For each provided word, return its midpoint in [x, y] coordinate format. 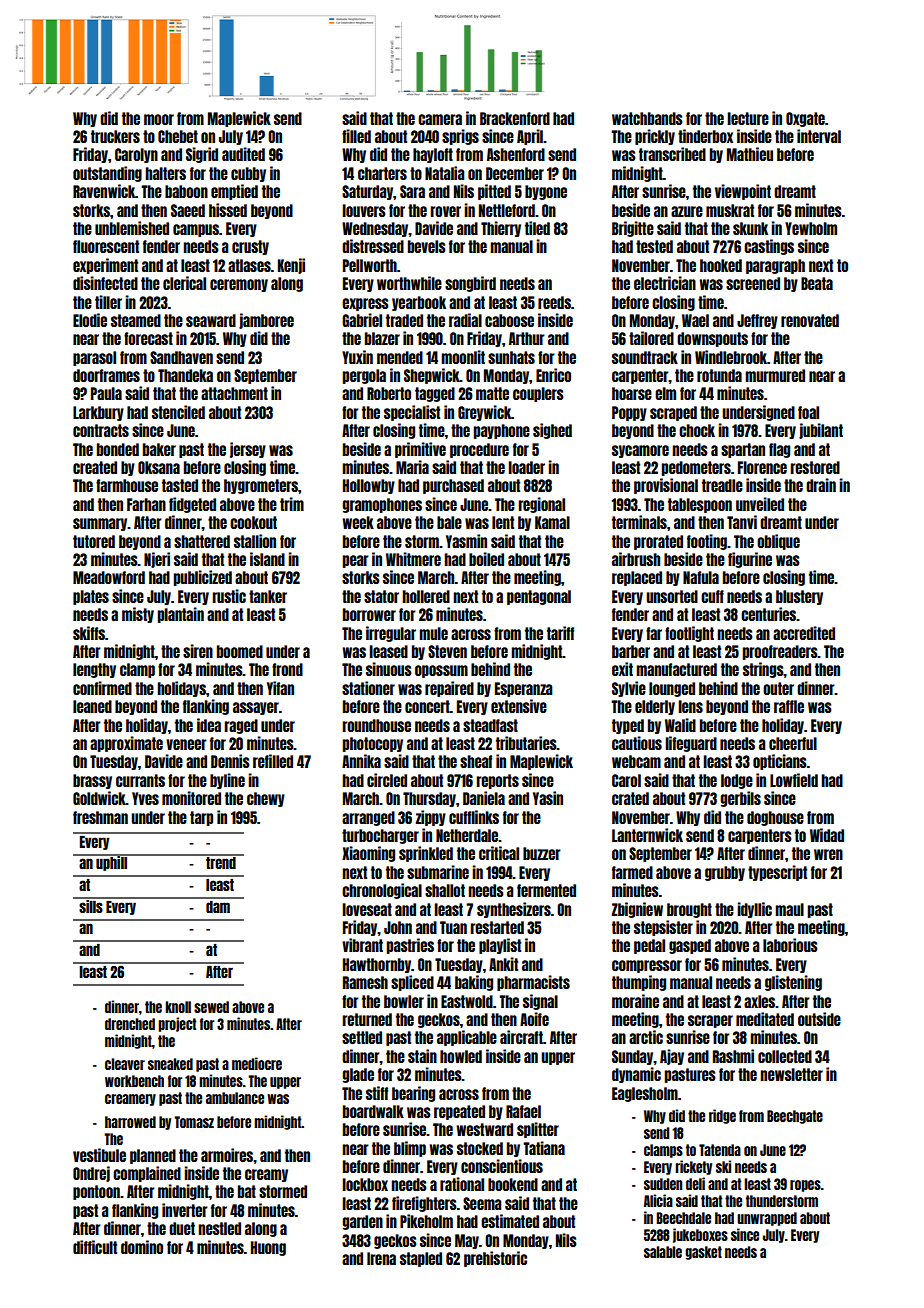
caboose [509, 320]
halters [165, 173]
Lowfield [794, 780]
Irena [381, 1258]
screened [753, 283]
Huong [268, 1248]
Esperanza [523, 689]
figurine [750, 560]
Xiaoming [368, 854]
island [267, 559]
